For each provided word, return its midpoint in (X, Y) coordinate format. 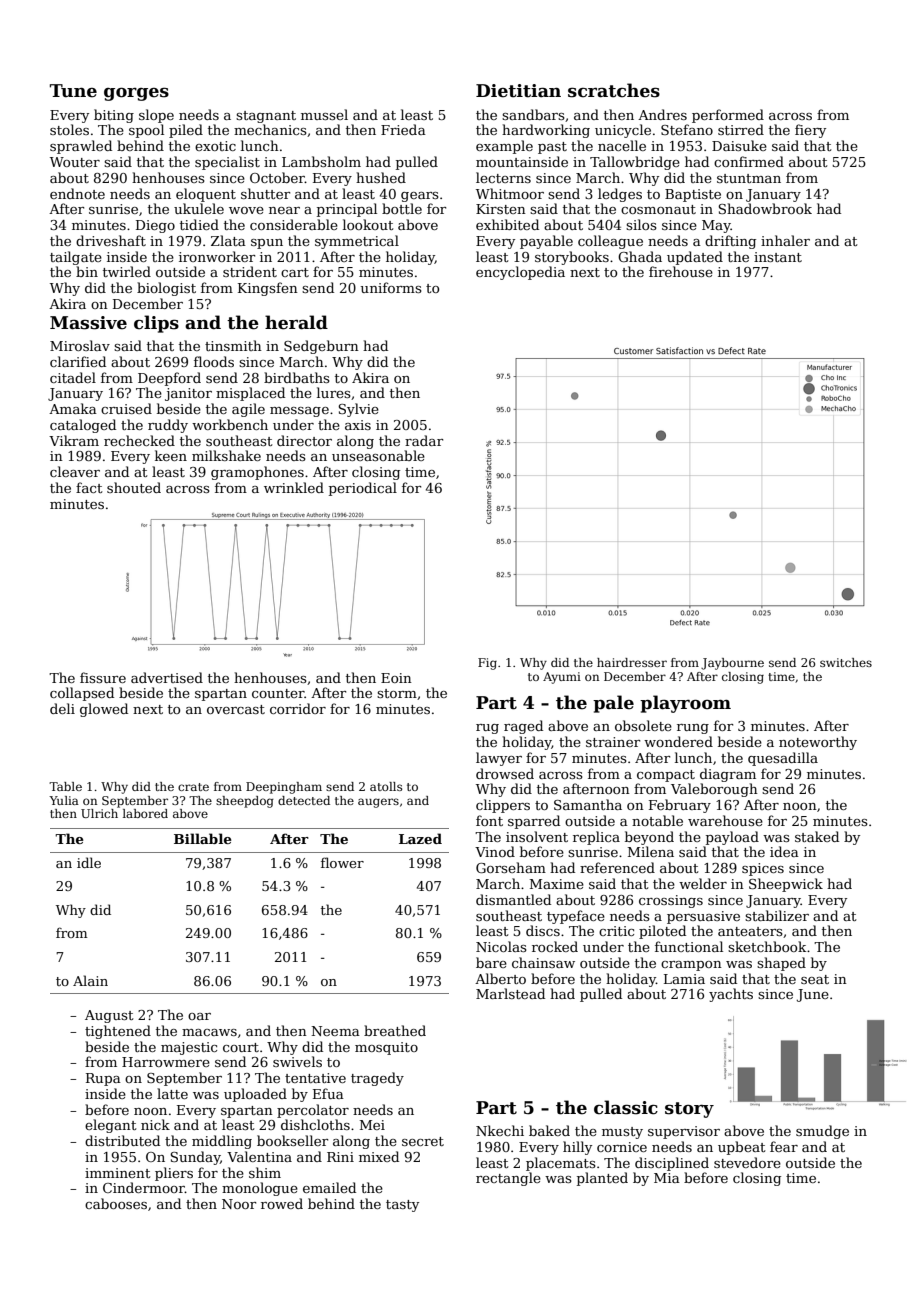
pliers (174, 1174)
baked (549, 1130)
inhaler (785, 240)
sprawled (81, 147)
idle (89, 862)
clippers (503, 806)
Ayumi (562, 678)
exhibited (507, 224)
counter (278, 693)
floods (214, 361)
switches (846, 662)
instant (778, 257)
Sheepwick (786, 885)
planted (602, 1179)
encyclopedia (520, 273)
